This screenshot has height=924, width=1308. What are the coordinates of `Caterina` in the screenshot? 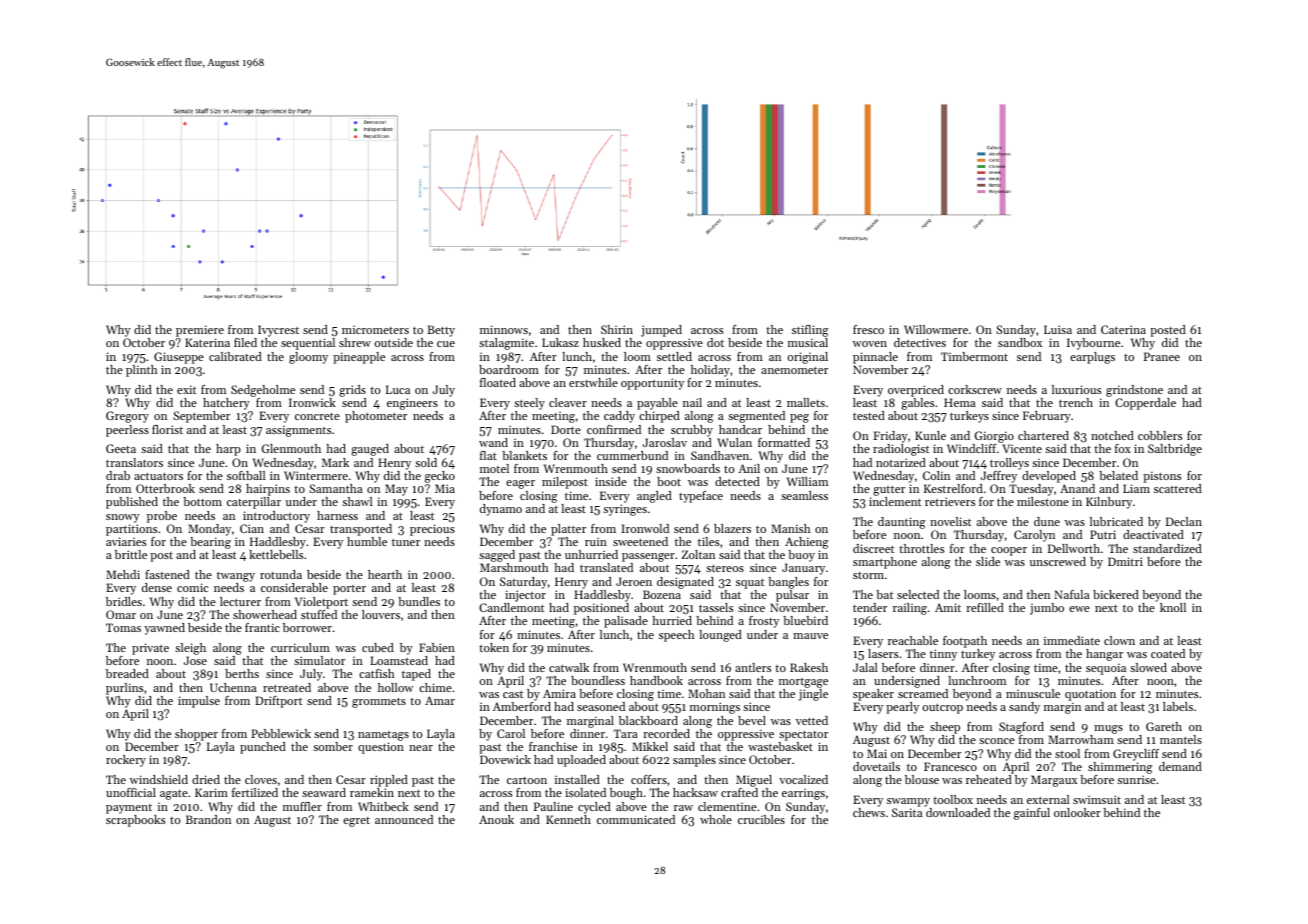 It's located at (1123, 329).
